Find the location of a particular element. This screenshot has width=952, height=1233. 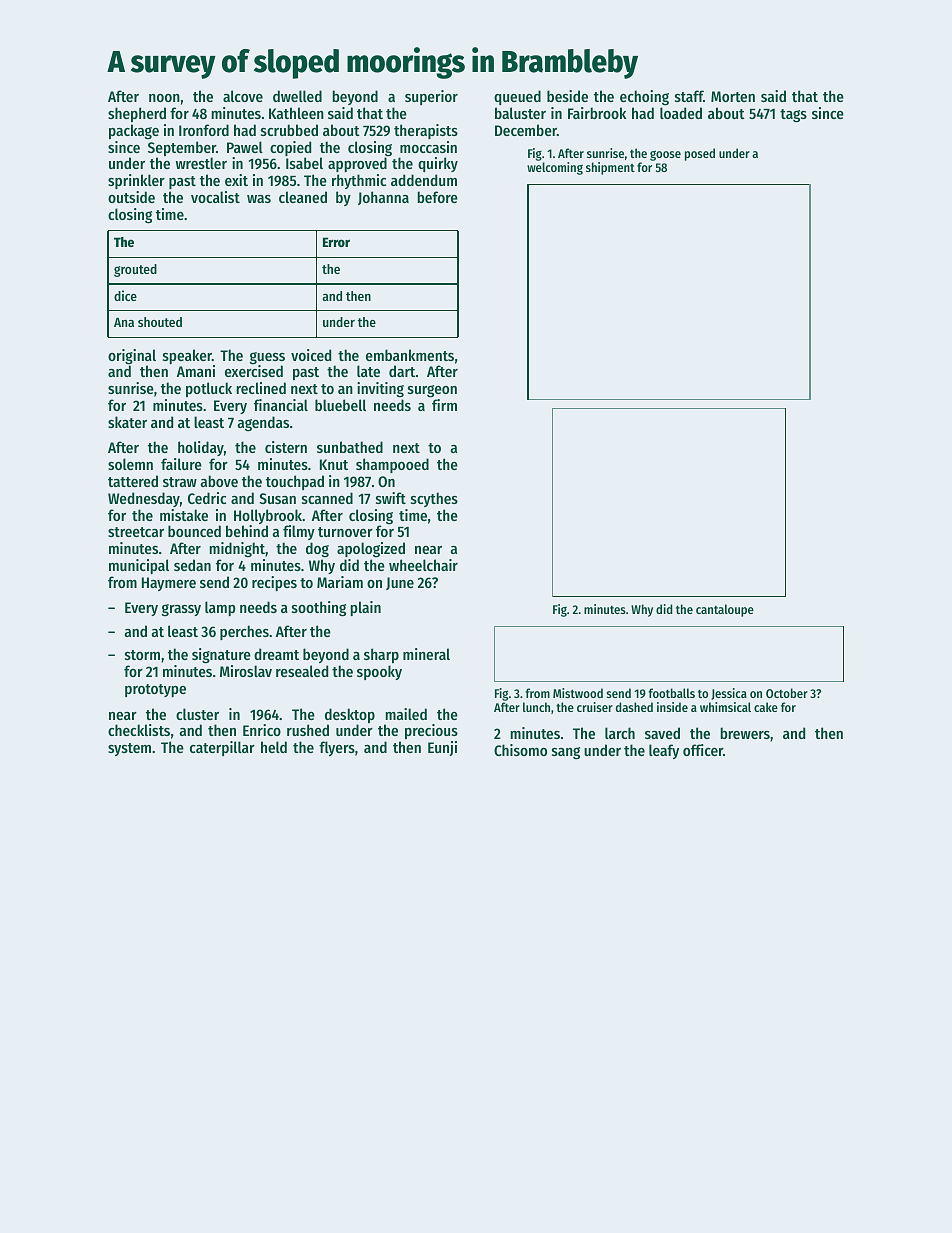

scythes is located at coordinates (434, 499).
